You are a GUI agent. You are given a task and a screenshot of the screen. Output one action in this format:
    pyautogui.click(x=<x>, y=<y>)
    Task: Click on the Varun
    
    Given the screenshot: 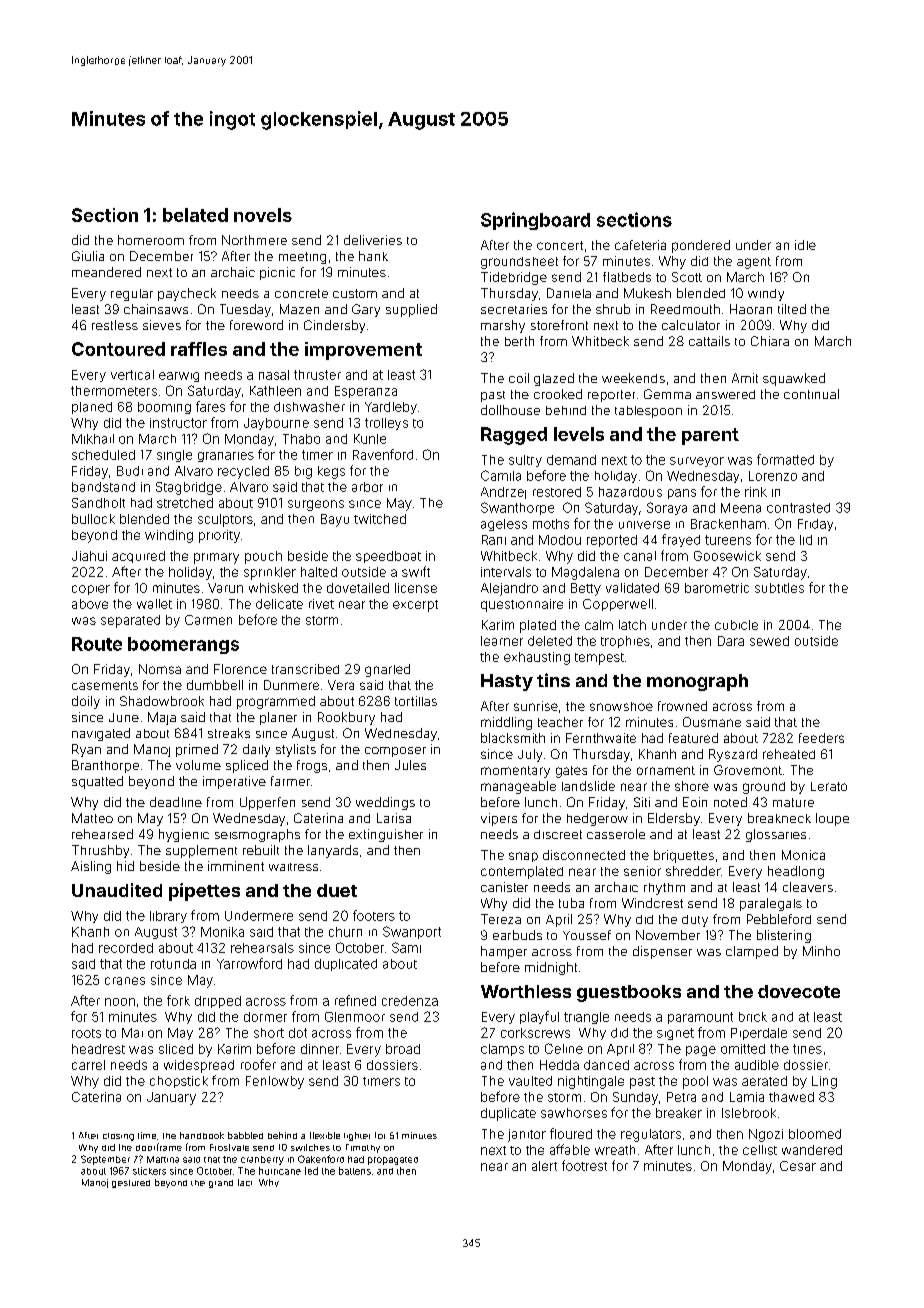 What is the action you would take?
    pyautogui.click(x=225, y=588)
